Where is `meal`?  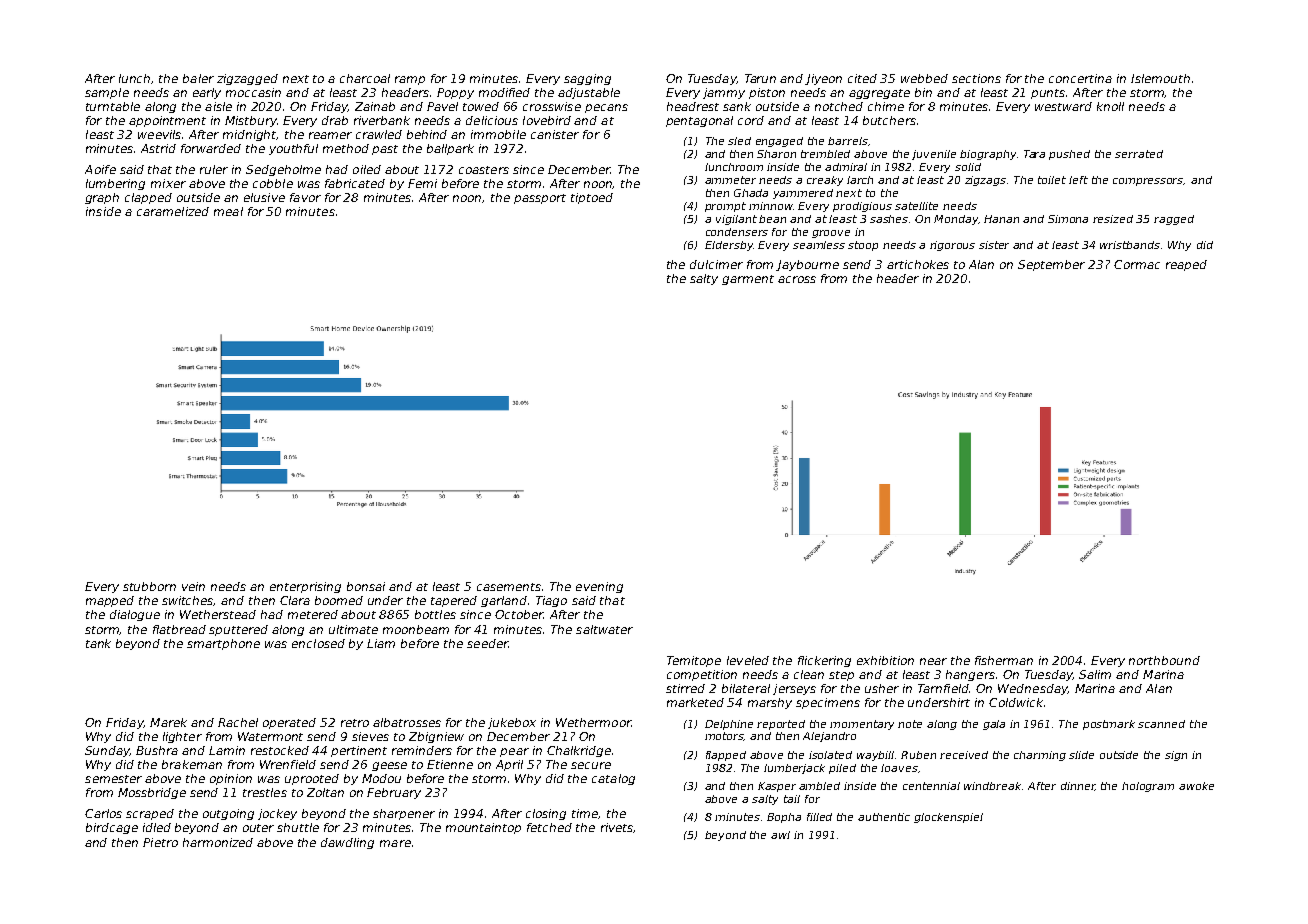
meal is located at coordinates (228, 211).
